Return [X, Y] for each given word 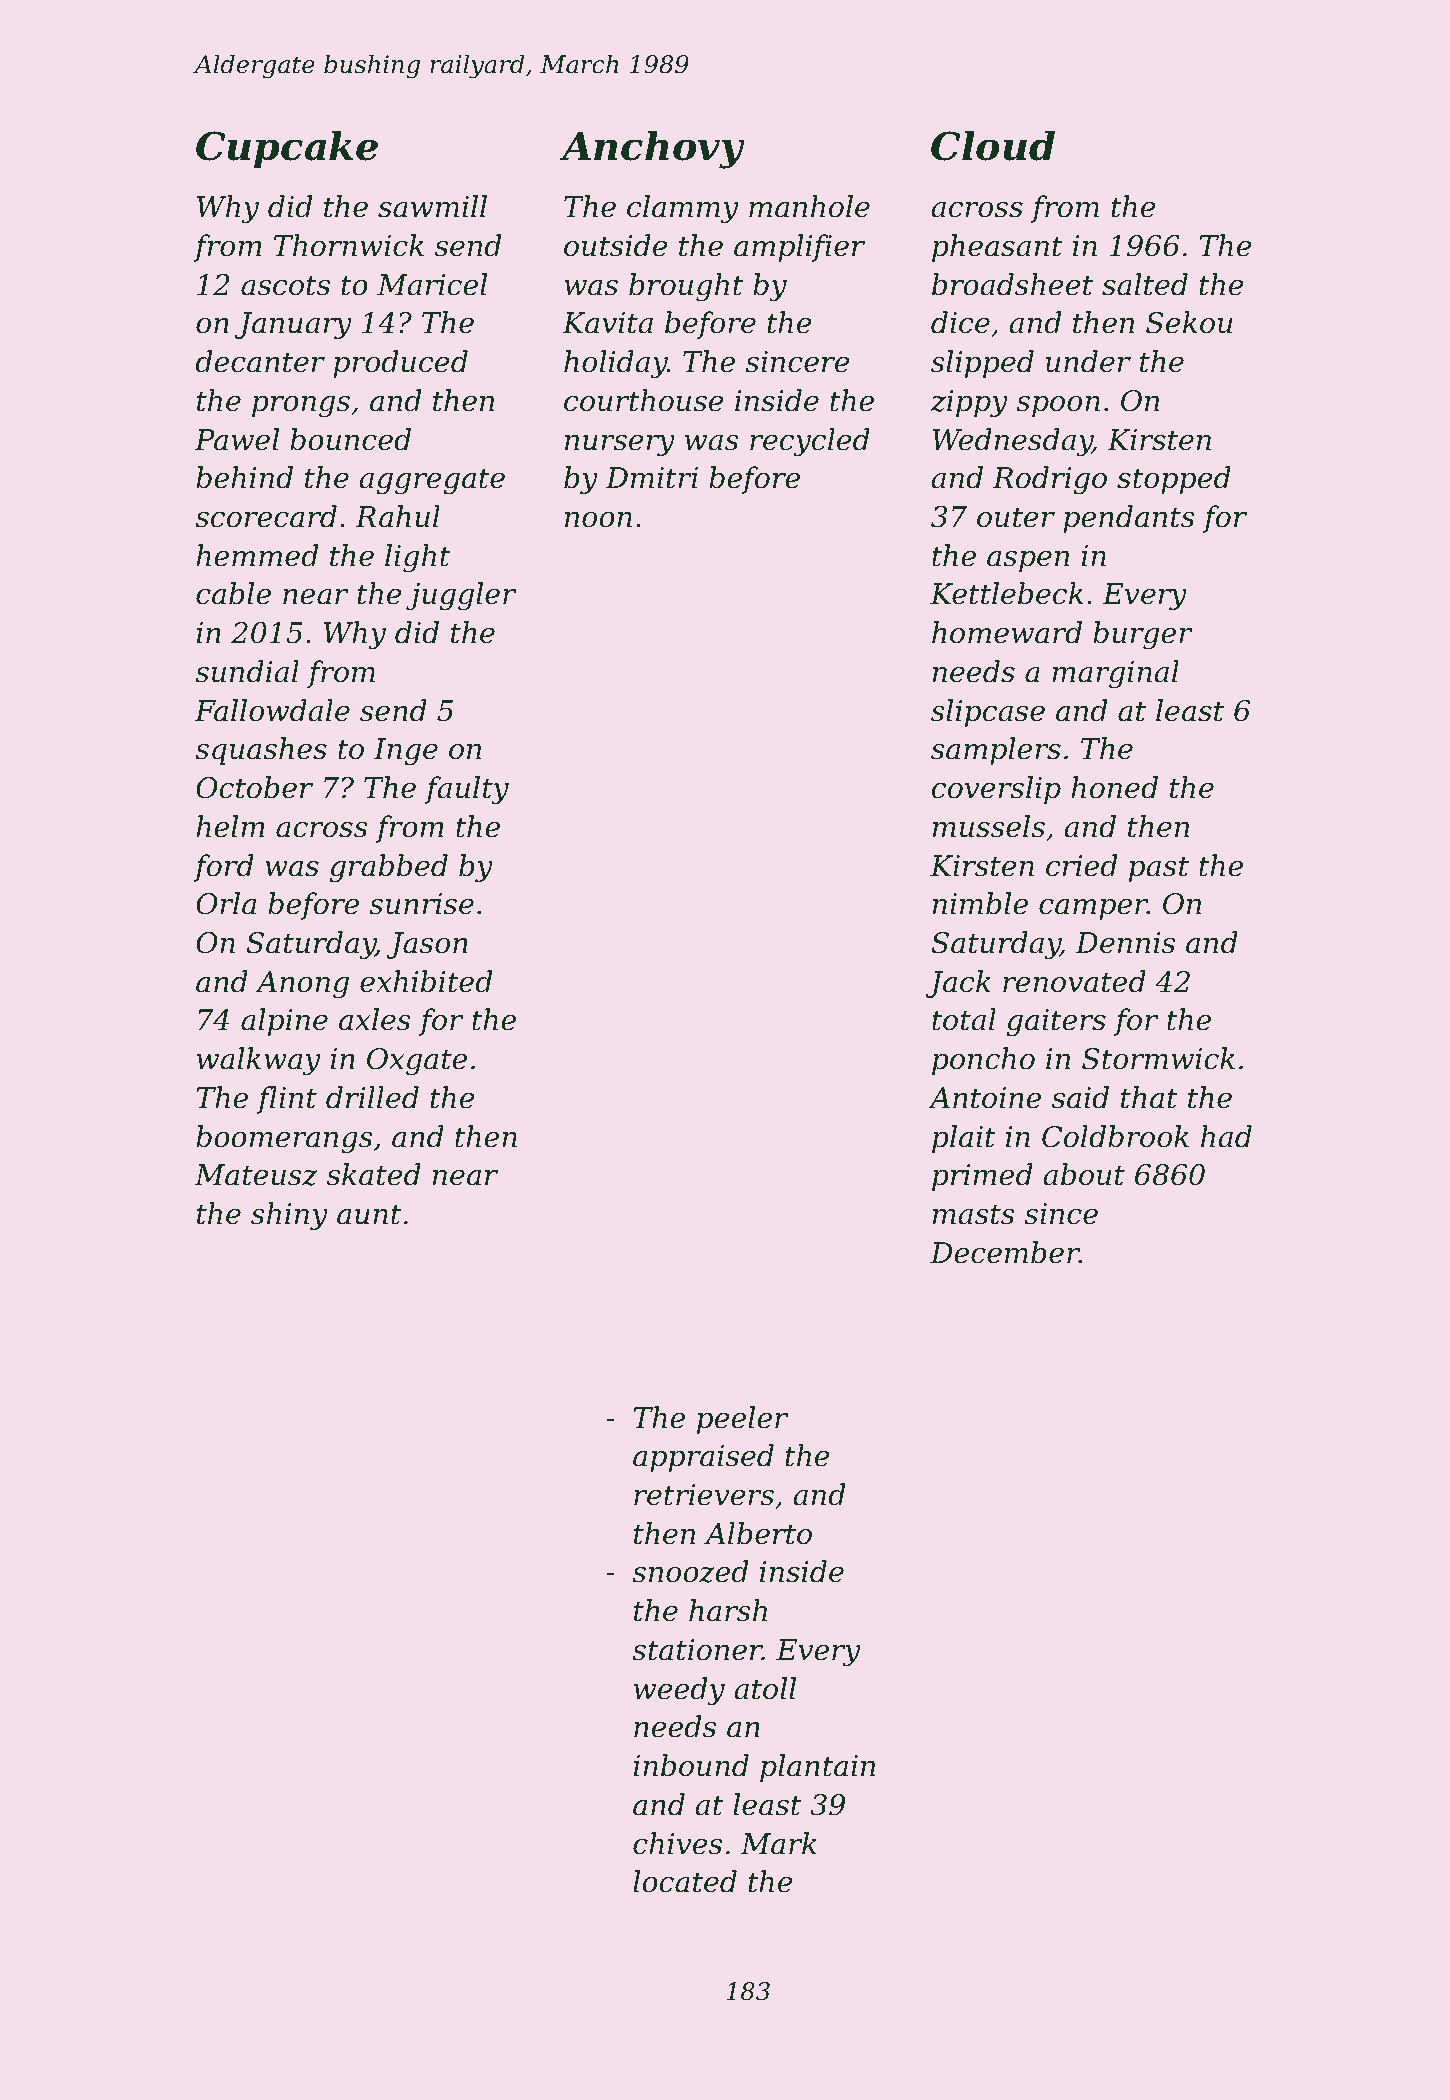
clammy [682, 209]
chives [677, 1843]
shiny [289, 1216]
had [1226, 1136]
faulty [466, 790]
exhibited [426, 981]
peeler [742, 1420]
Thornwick [349, 245]
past [1159, 869]
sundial [247, 671]
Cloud [993, 146]
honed [1114, 787]
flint [286, 1100]
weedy [679, 1691]
